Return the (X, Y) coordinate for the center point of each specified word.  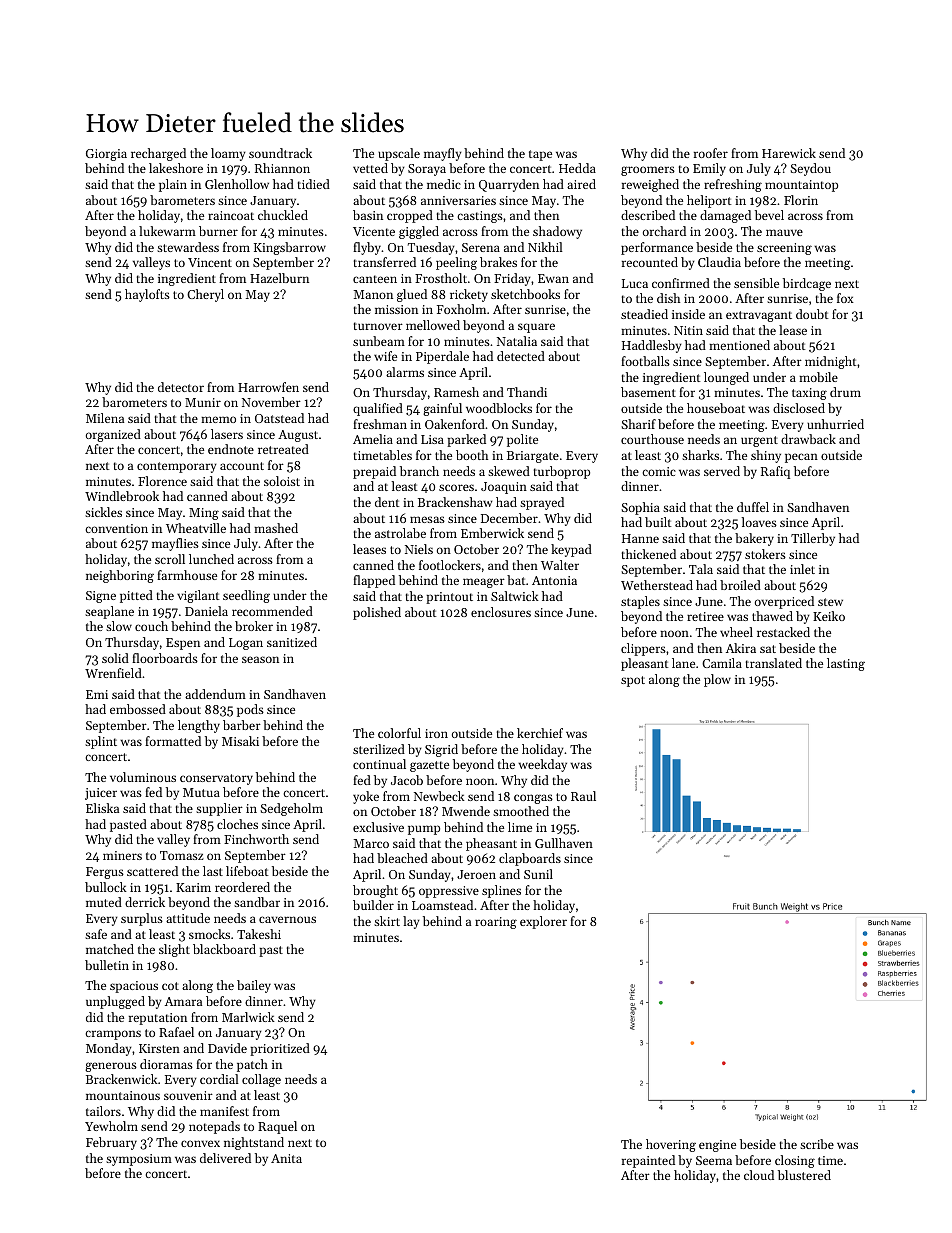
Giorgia (106, 155)
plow (717, 680)
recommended (272, 611)
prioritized (280, 1049)
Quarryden (509, 185)
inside (688, 314)
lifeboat (247, 871)
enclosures (501, 612)
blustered (804, 1175)
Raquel (277, 1127)
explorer (543, 922)
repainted (648, 1161)
